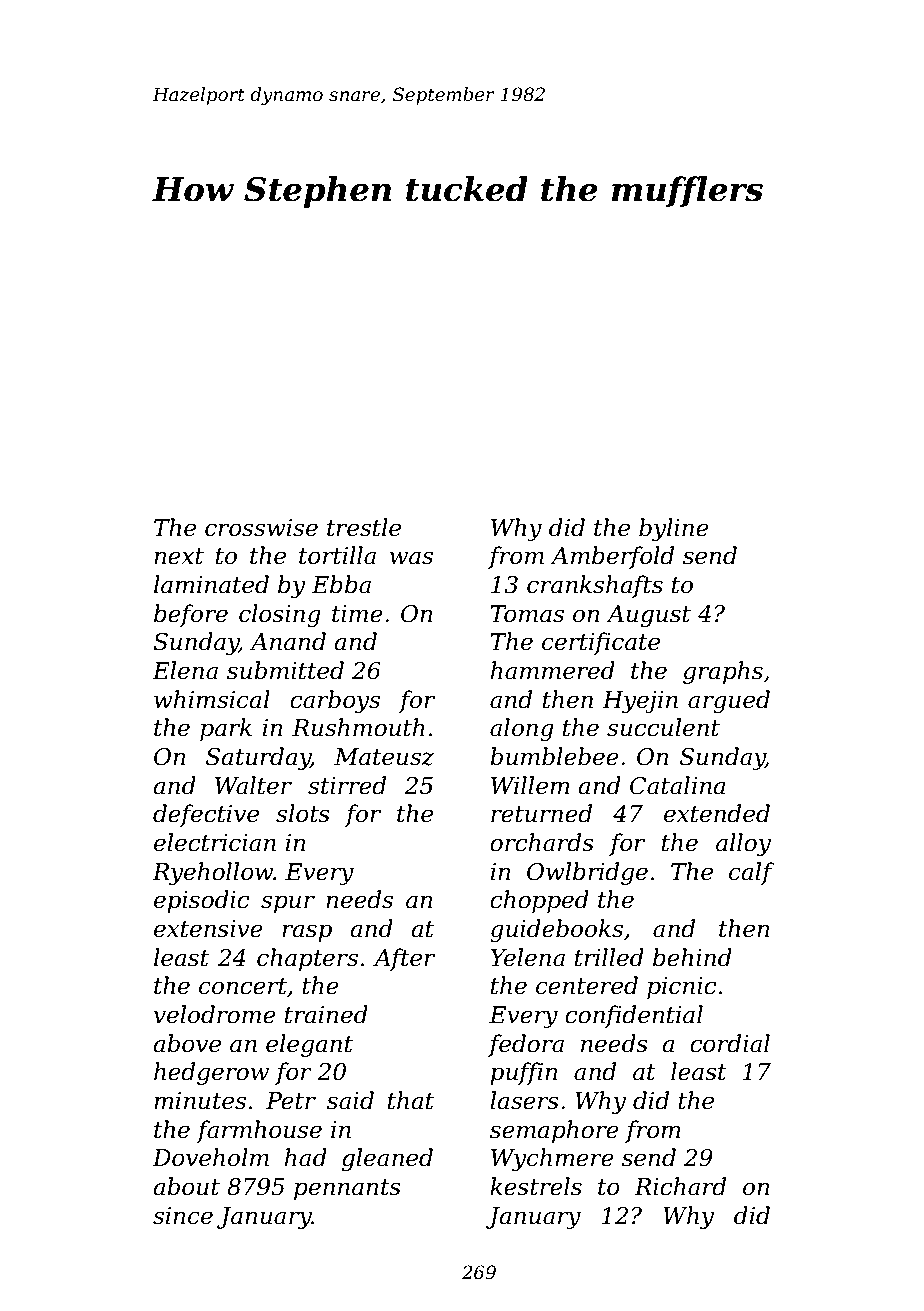  I want to click on extended, so click(717, 813).
